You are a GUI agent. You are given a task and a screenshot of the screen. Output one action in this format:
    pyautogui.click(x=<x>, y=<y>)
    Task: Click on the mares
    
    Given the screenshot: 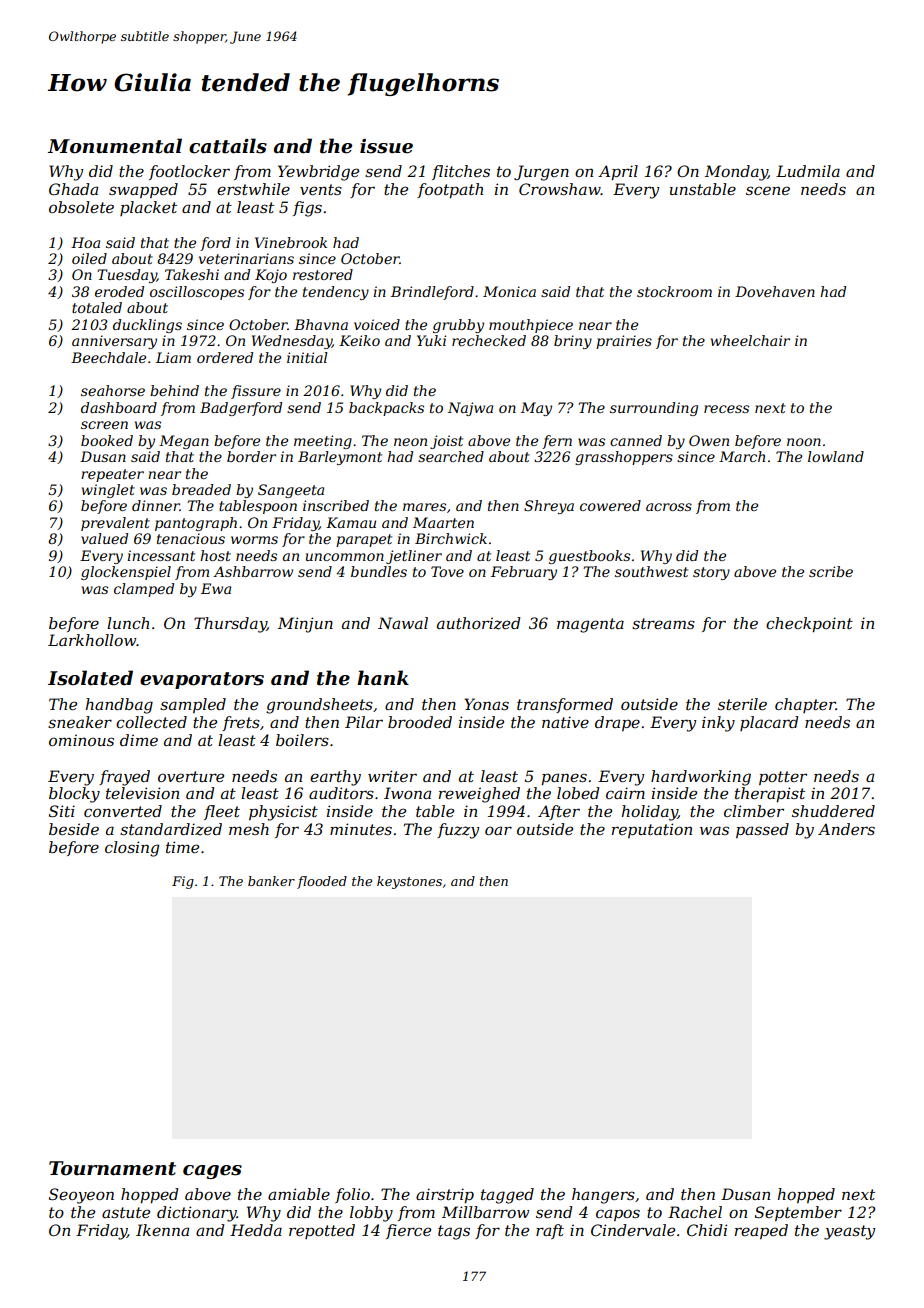 What is the action you would take?
    pyautogui.click(x=424, y=507)
